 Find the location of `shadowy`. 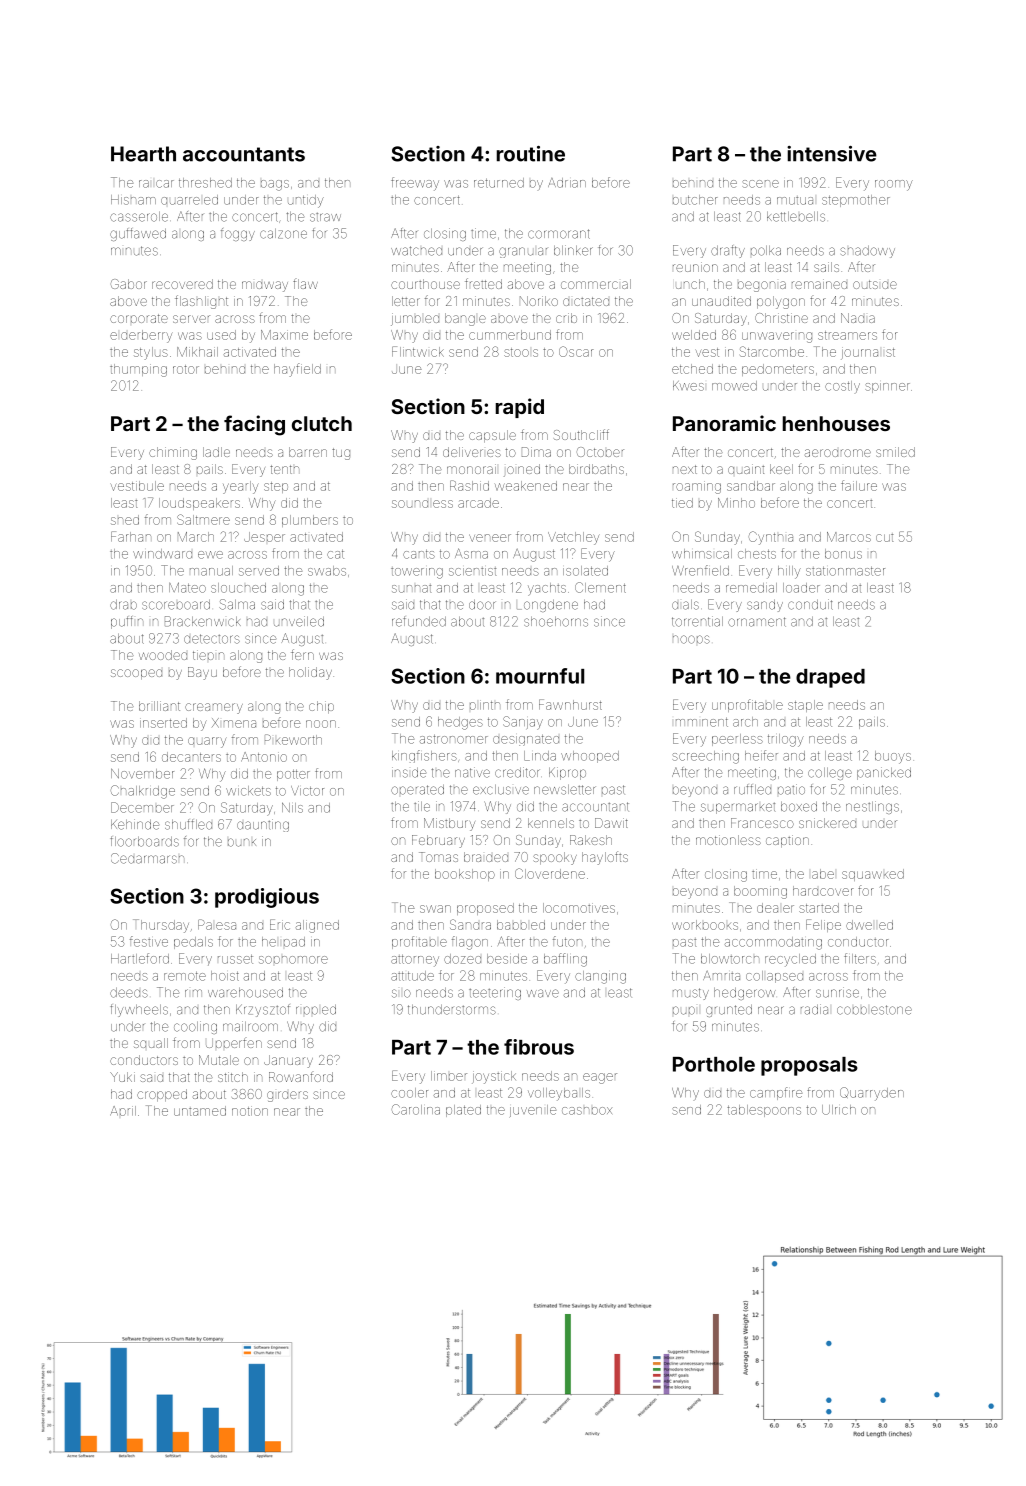

shadowy is located at coordinates (867, 252).
